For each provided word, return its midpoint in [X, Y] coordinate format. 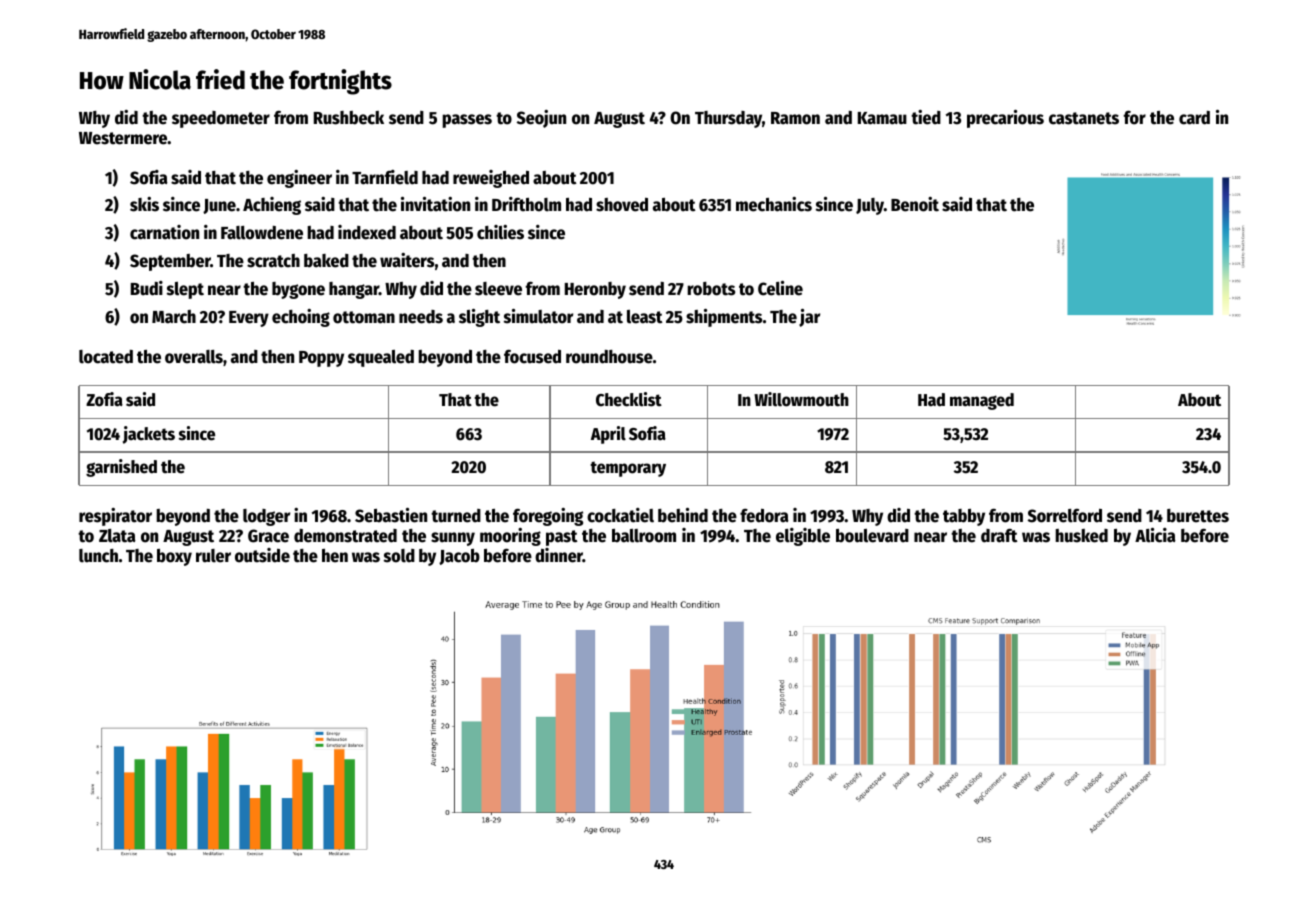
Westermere [123, 138]
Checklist [629, 399]
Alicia [1155, 535]
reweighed [491, 179]
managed [982, 401]
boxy [174, 557]
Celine [780, 288]
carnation [164, 232]
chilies [500, 232]
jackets [149, 435]
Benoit [915, 204]
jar [809, 318]
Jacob [459, 557]
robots [711, 289]
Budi [147, 288]
